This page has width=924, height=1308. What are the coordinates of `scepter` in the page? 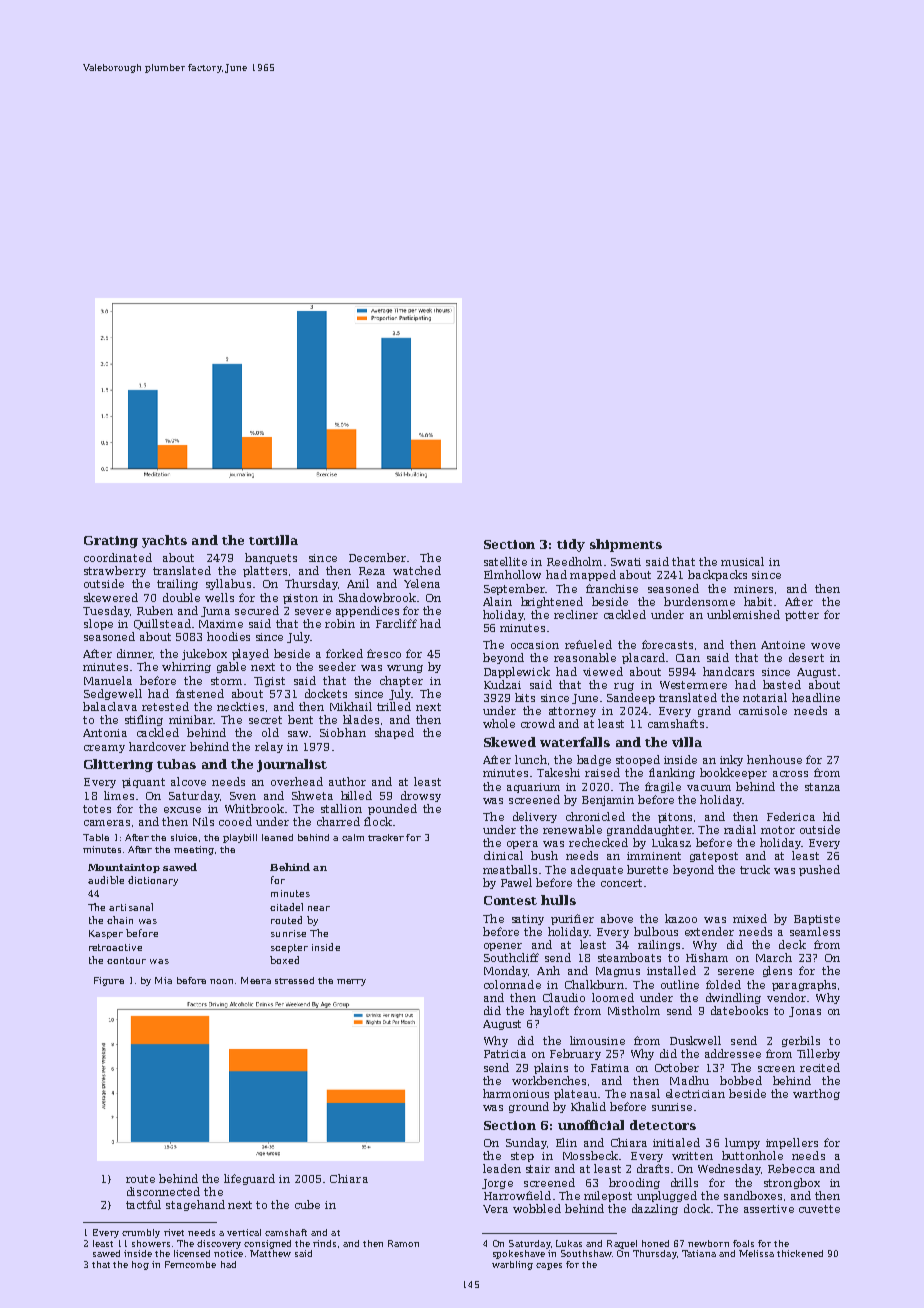 It's located at (289, 948).
